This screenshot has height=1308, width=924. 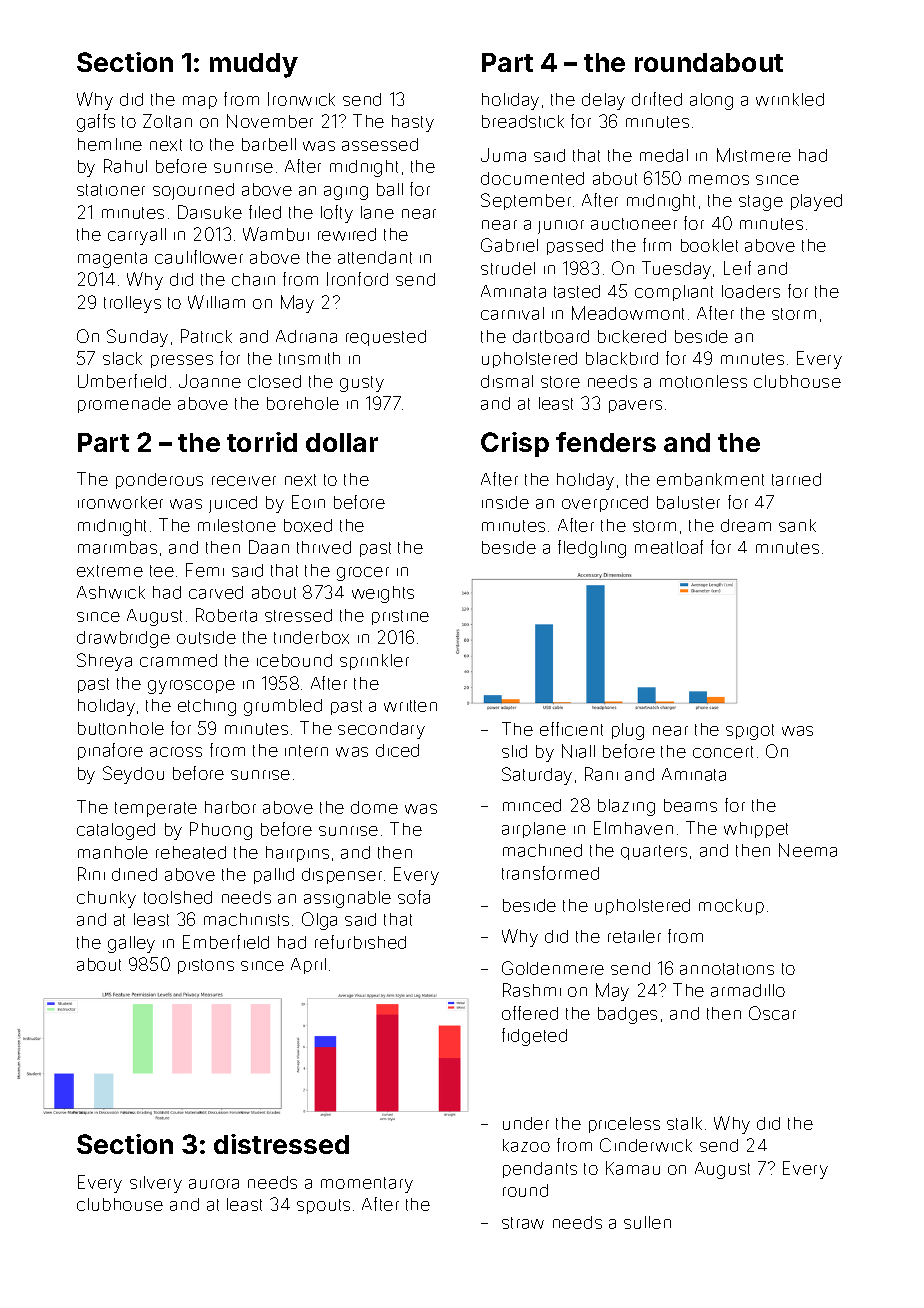 What do you see at coordinates (797, 525) in the screenshot?
I see `sank` at bounding box center [797, 525].
